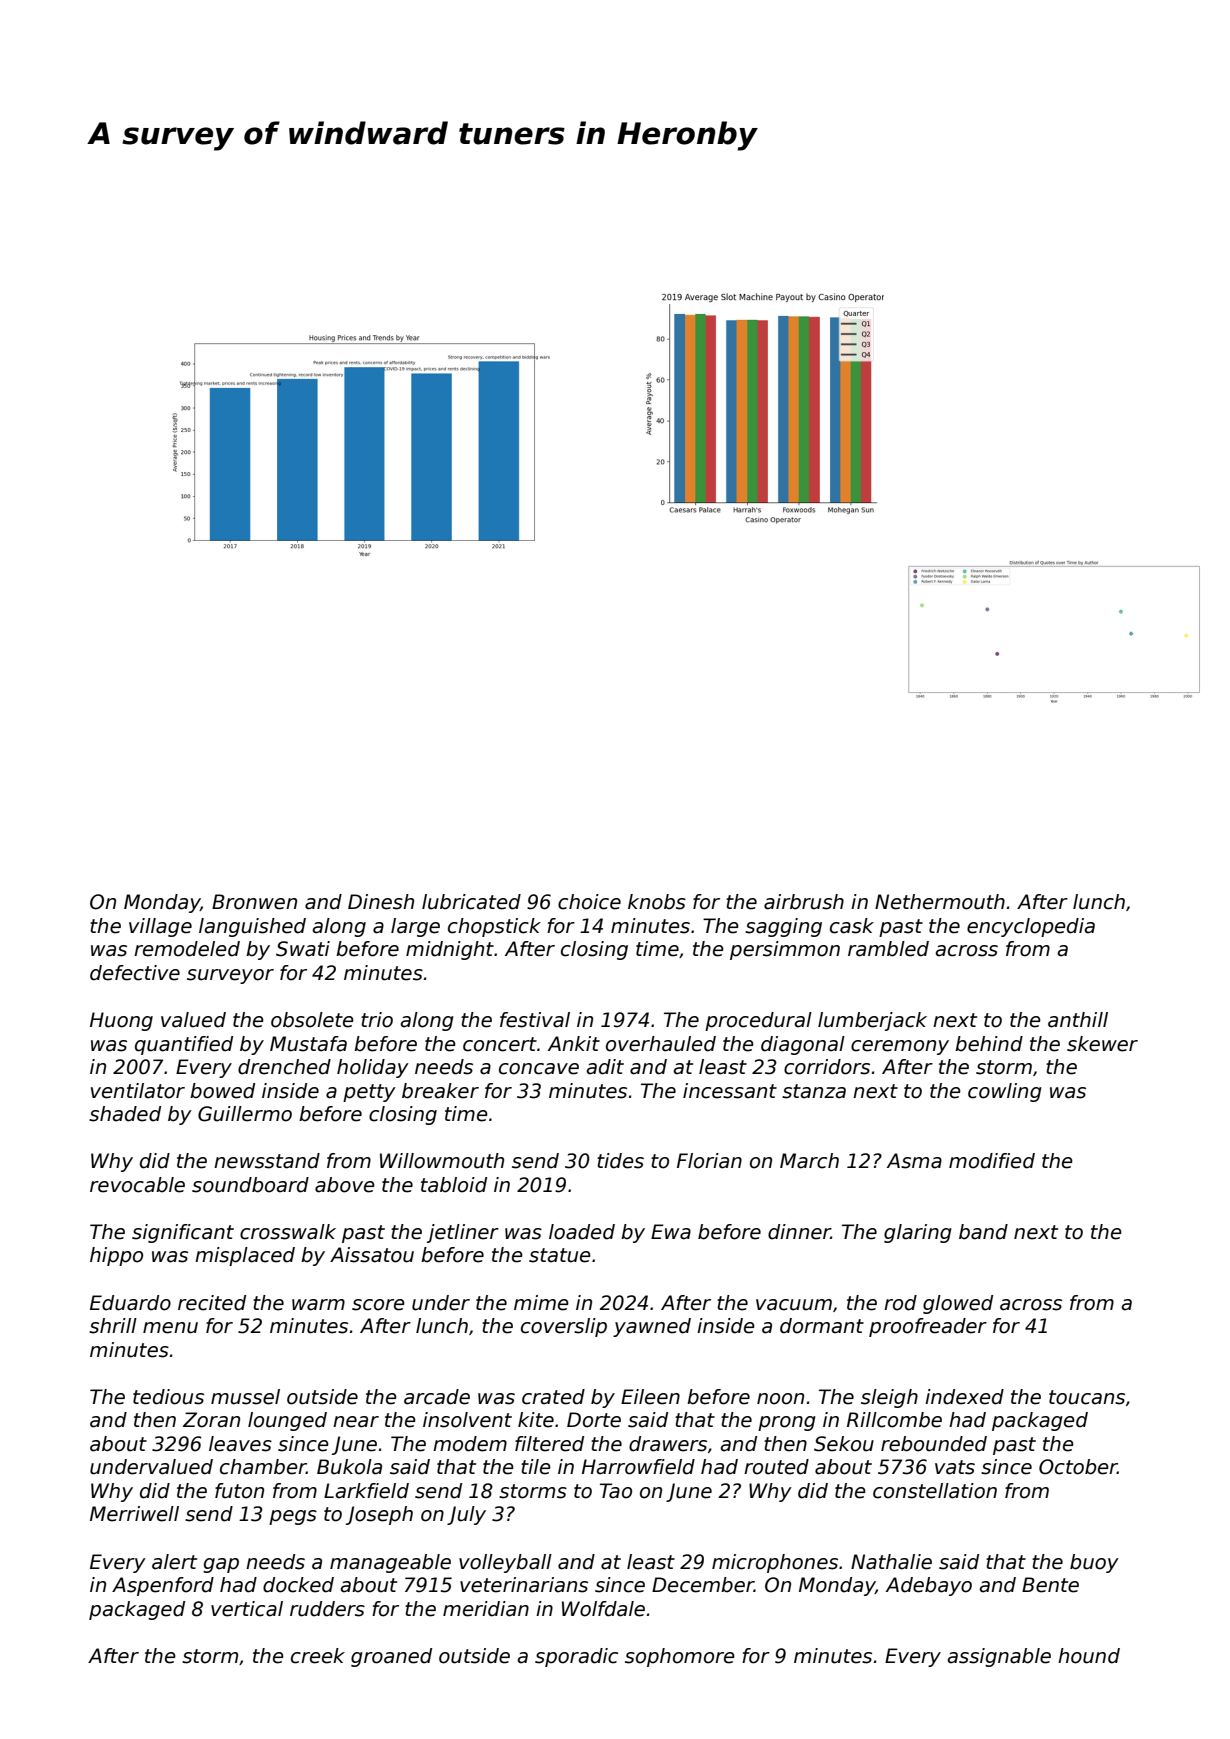 The height and width of the image is (1739, 1230). What do you see at coordinates (1005, 1092) in the image?
I see `cowling` at bounding box center [1005, 1092].
